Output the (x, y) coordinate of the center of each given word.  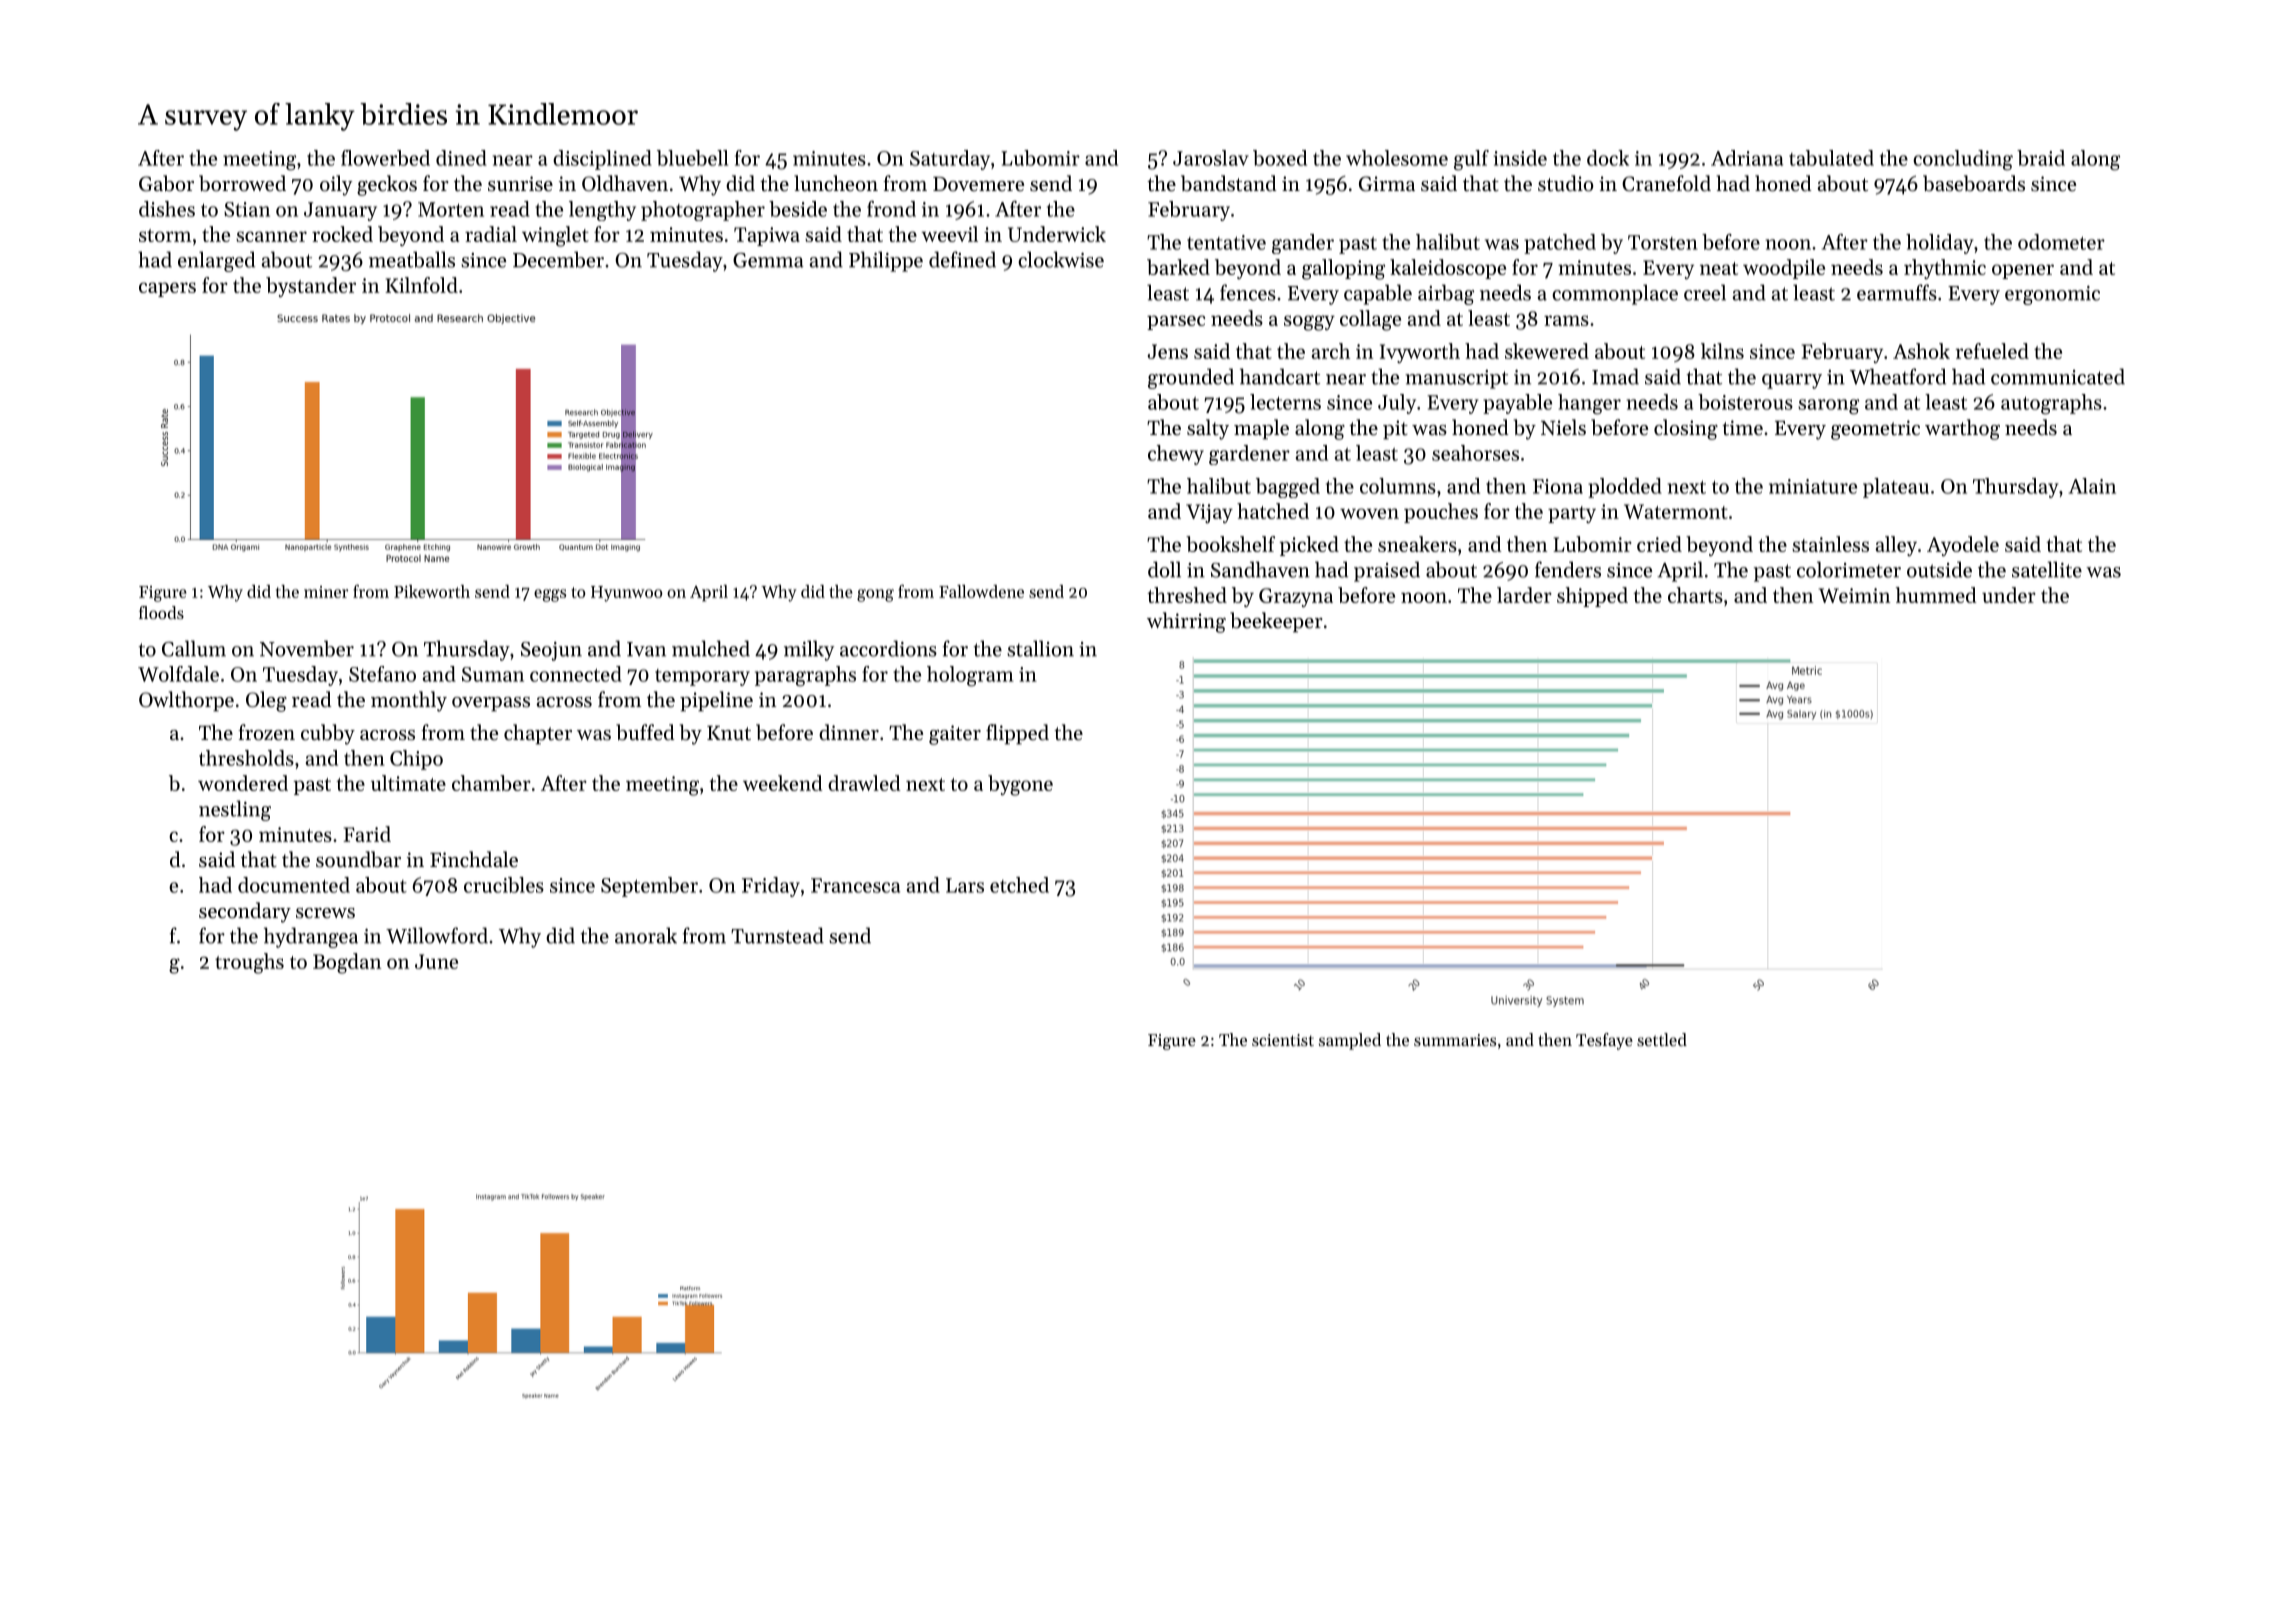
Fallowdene (981, 591)
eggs (550, 595)
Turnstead (777, 935)
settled (1662, 1039)
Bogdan (347, 963)
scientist (1283, 1040)
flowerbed (385, 158)
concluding (1963, 160)
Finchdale (474, 859)
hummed (1936, 595)
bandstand (1229, 183)
